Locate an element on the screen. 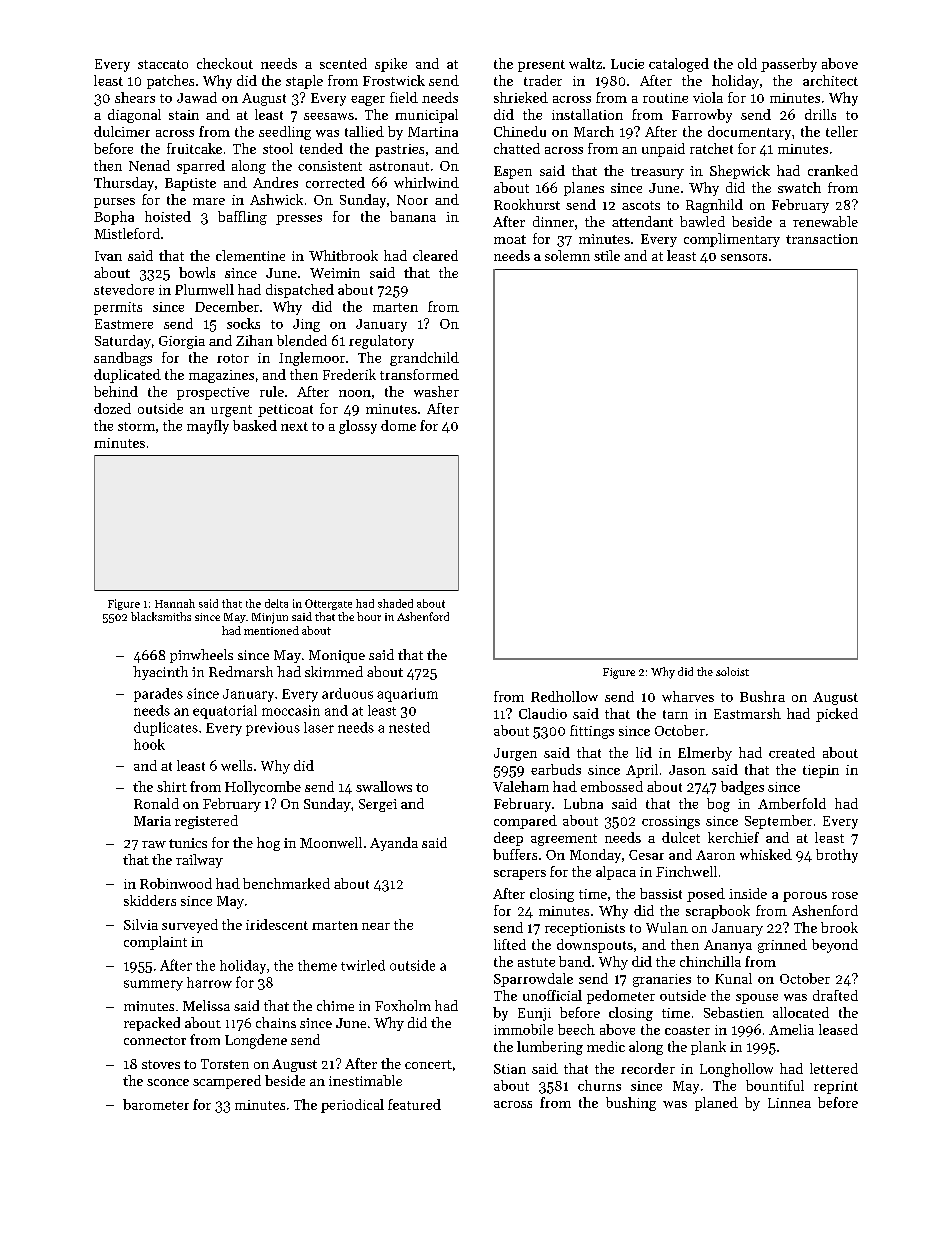  grandchild is located at coordinates (424, 359).
